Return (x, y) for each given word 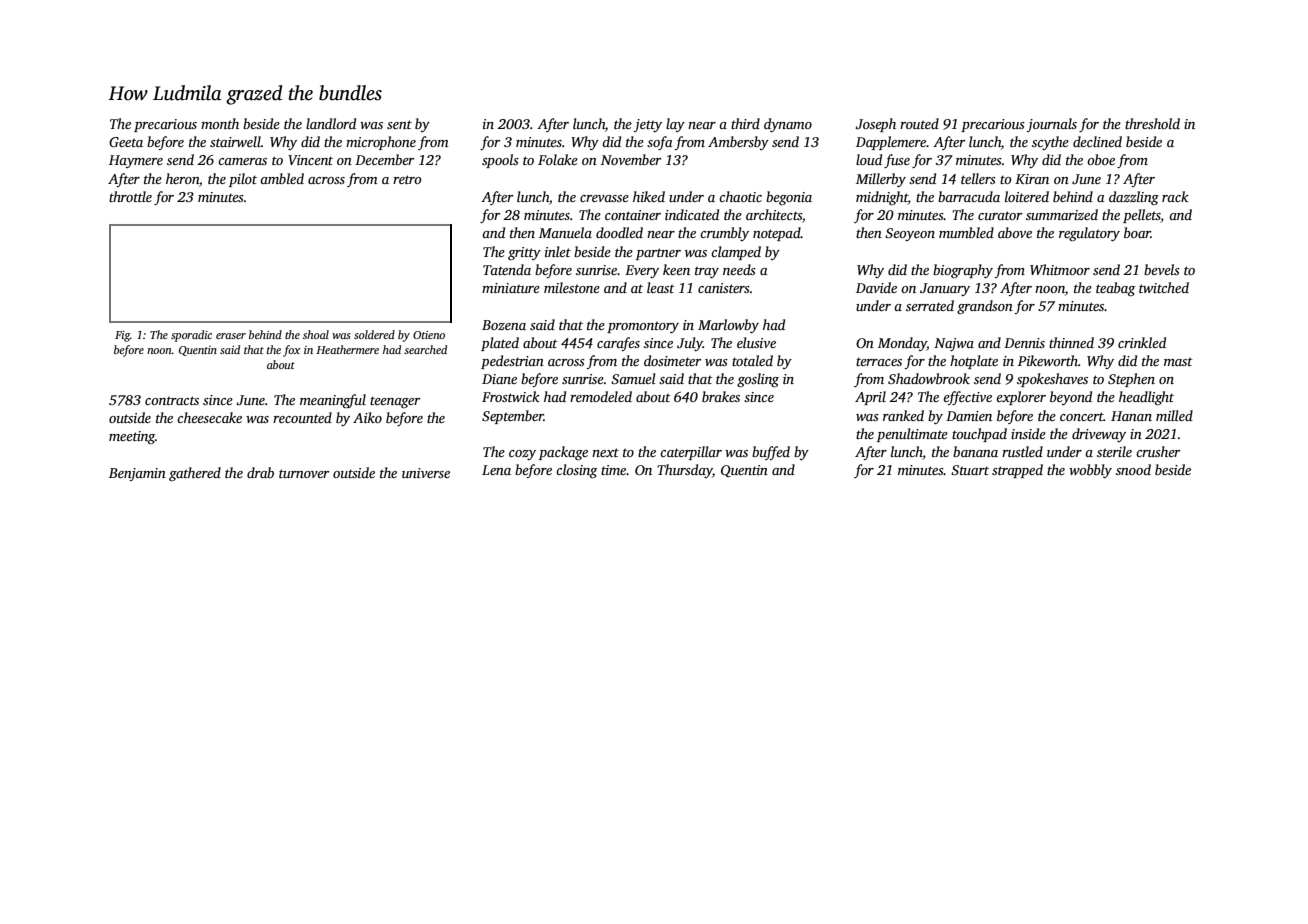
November (631, 159)
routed (919, 123)
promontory (643, 327)
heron (182, 178)
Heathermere (347, 349)
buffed (771, 453)
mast (1178, 361)
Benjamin (137, 474)
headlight (1146, 398)
